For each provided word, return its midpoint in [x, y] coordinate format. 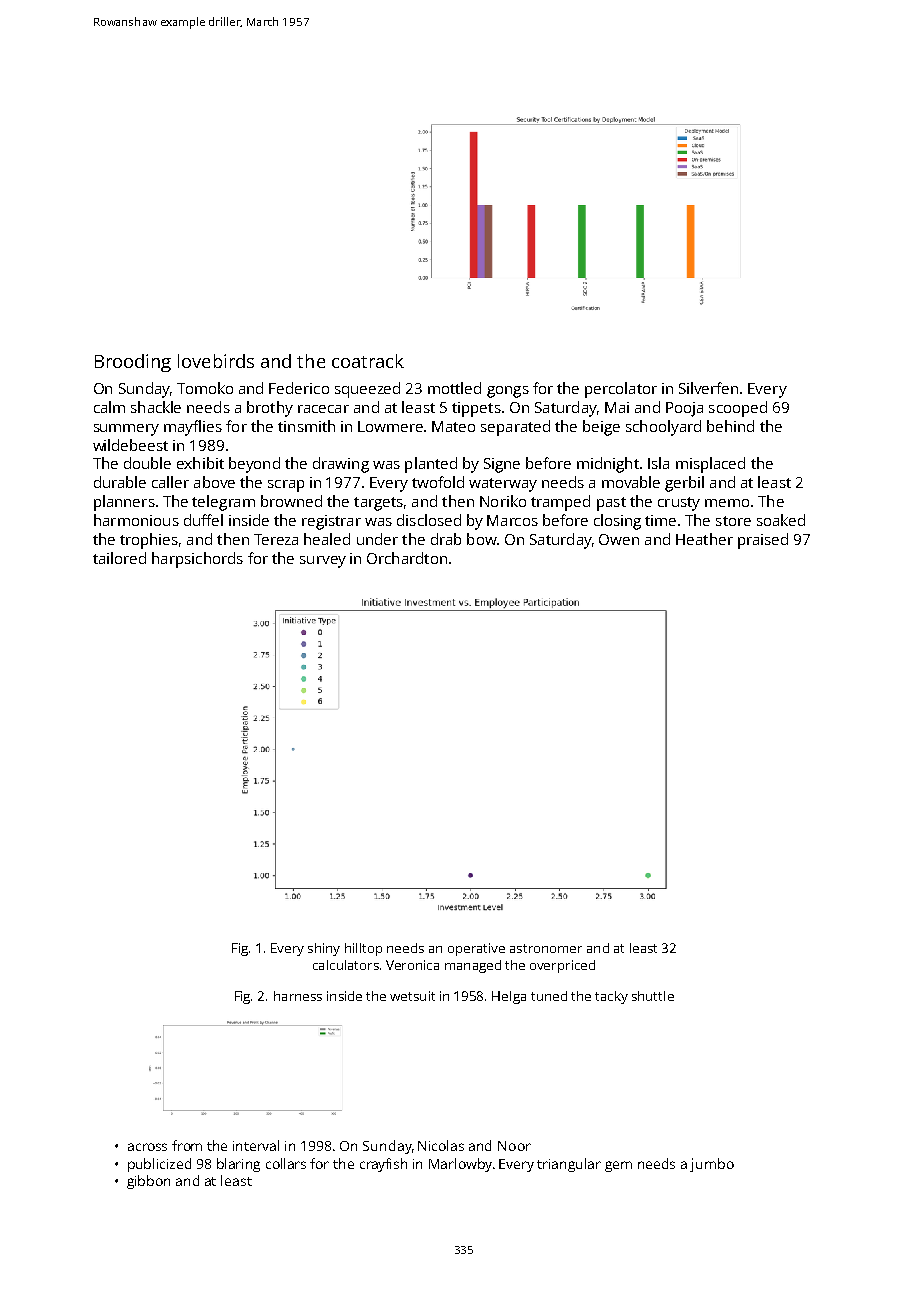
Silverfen [708, 388]
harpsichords [197, 560]
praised [763, 541]
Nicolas [441, 1145]
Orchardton [407, 558]
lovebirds [216, 361]
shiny [324, 949]
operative [476, 949]
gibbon [148, 1182]
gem [618, 1166]
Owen [619, 539]
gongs [508, 392]
